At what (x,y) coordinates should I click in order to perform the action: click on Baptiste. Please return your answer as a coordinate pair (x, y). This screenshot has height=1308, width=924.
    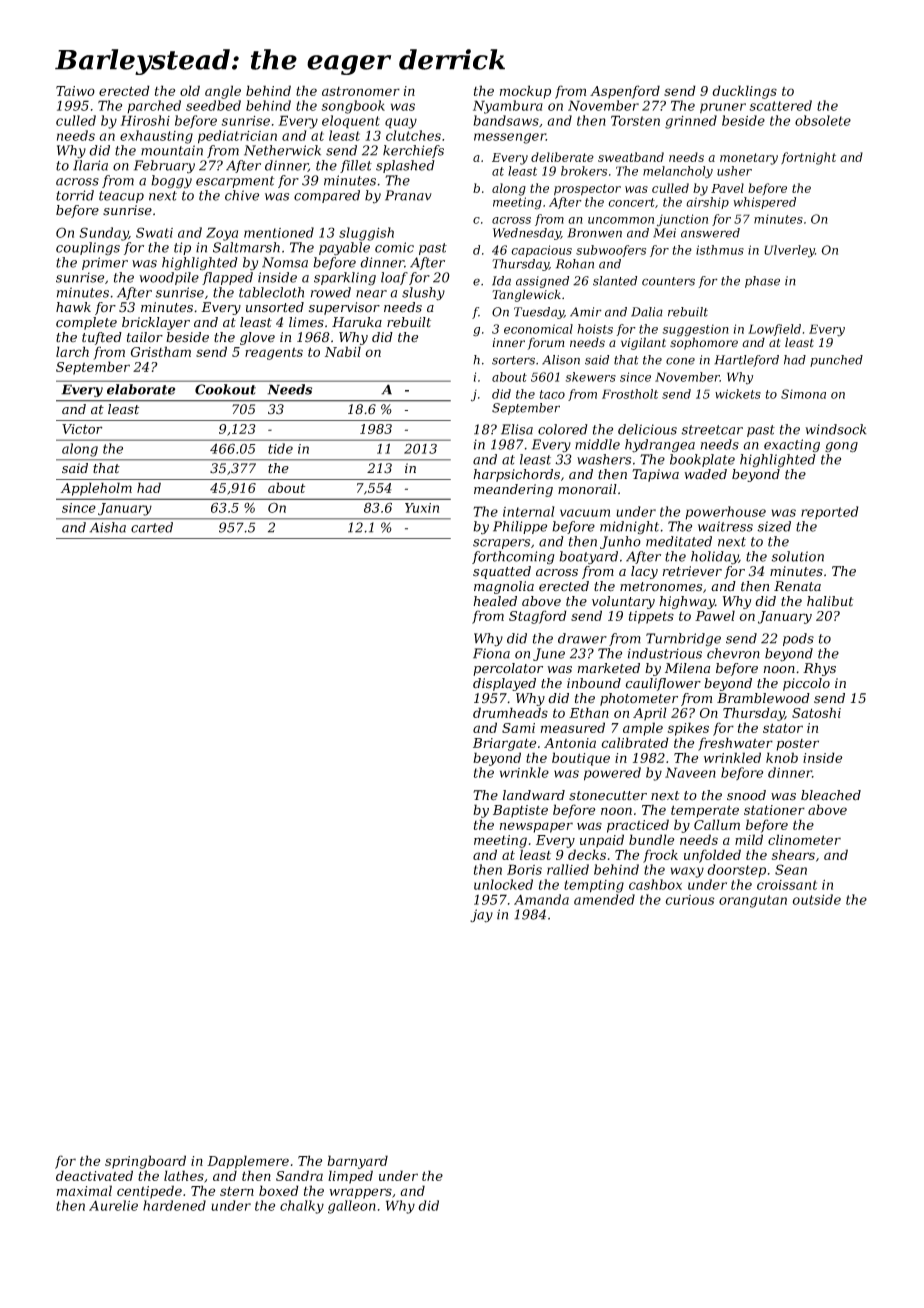
    Looking at the image, I should click on (520, 811).
